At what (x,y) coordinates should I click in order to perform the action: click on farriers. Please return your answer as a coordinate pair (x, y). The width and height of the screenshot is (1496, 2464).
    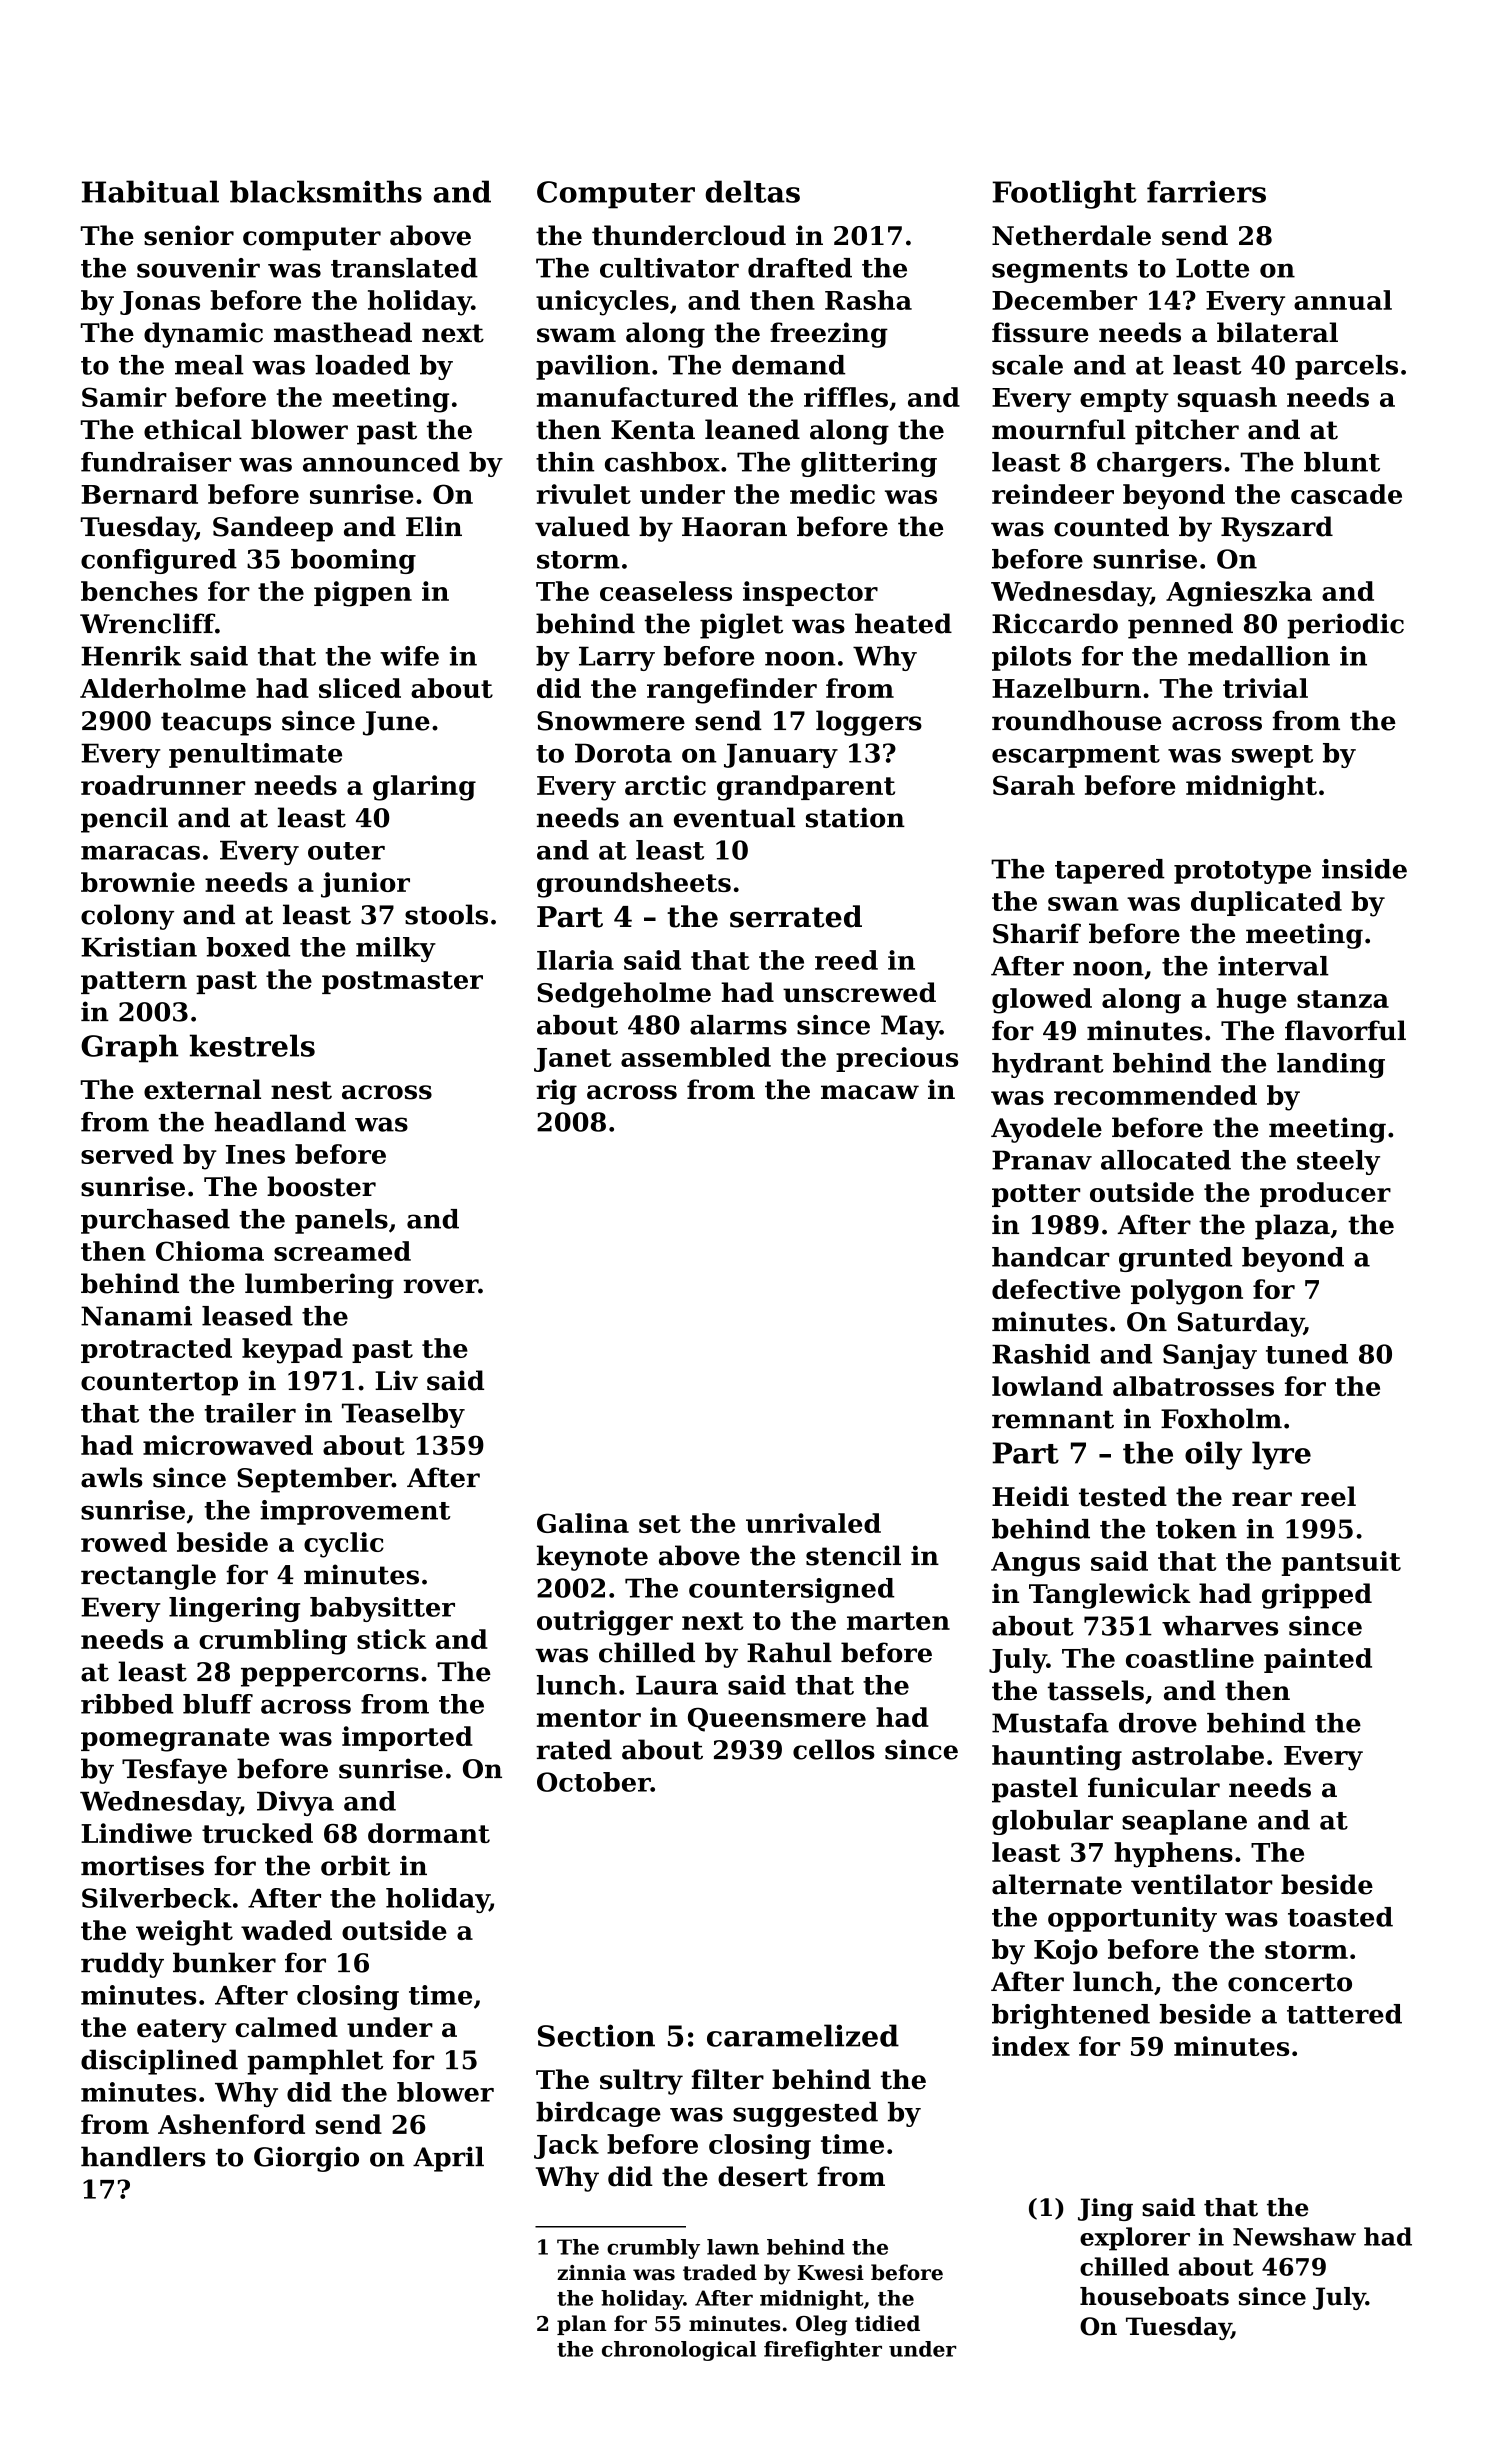
    Looking at the image, I should click on (1206, 191).
